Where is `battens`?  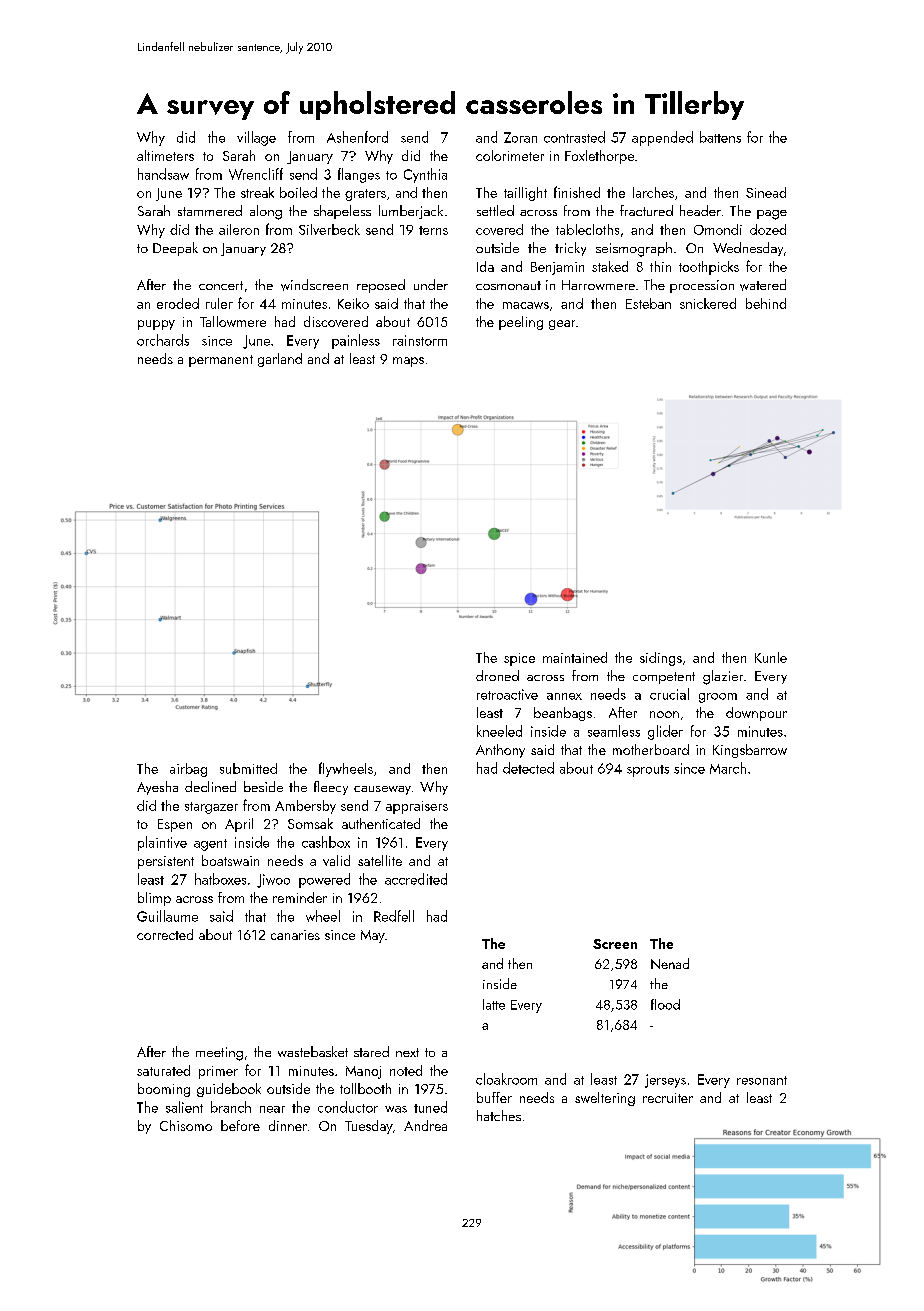 battens is located at coordinates (720, 137).
